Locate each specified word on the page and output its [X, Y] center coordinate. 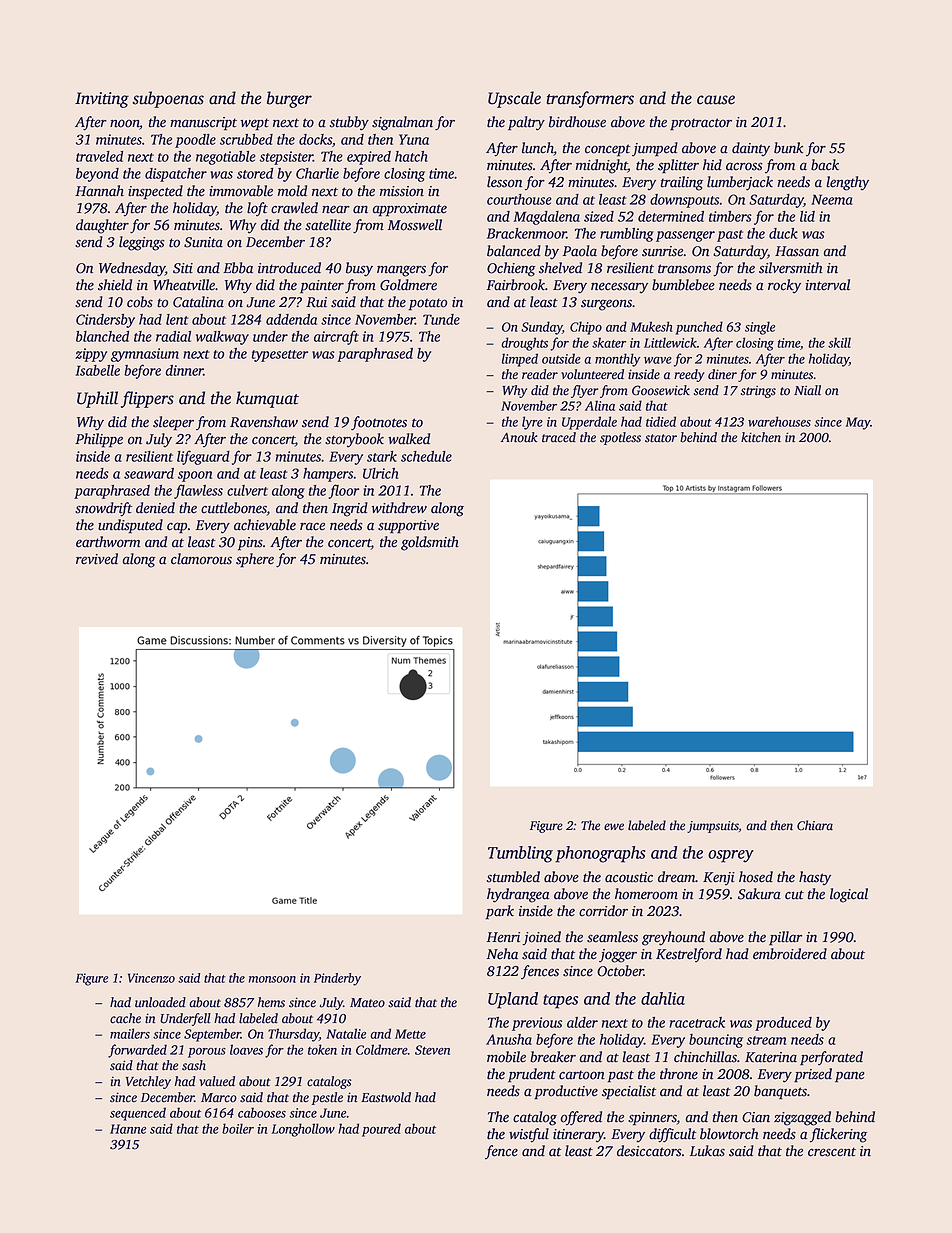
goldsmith [430, 543]
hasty [815, 878]
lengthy [847, 183]
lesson [504, 182]
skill [839, 342]
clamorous [201, 559]
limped [520, 360]
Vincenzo [151, 978]
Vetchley [148, 1082]
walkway [222, 338]
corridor [603, 911]
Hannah [99, 191]
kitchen [761, 437]
